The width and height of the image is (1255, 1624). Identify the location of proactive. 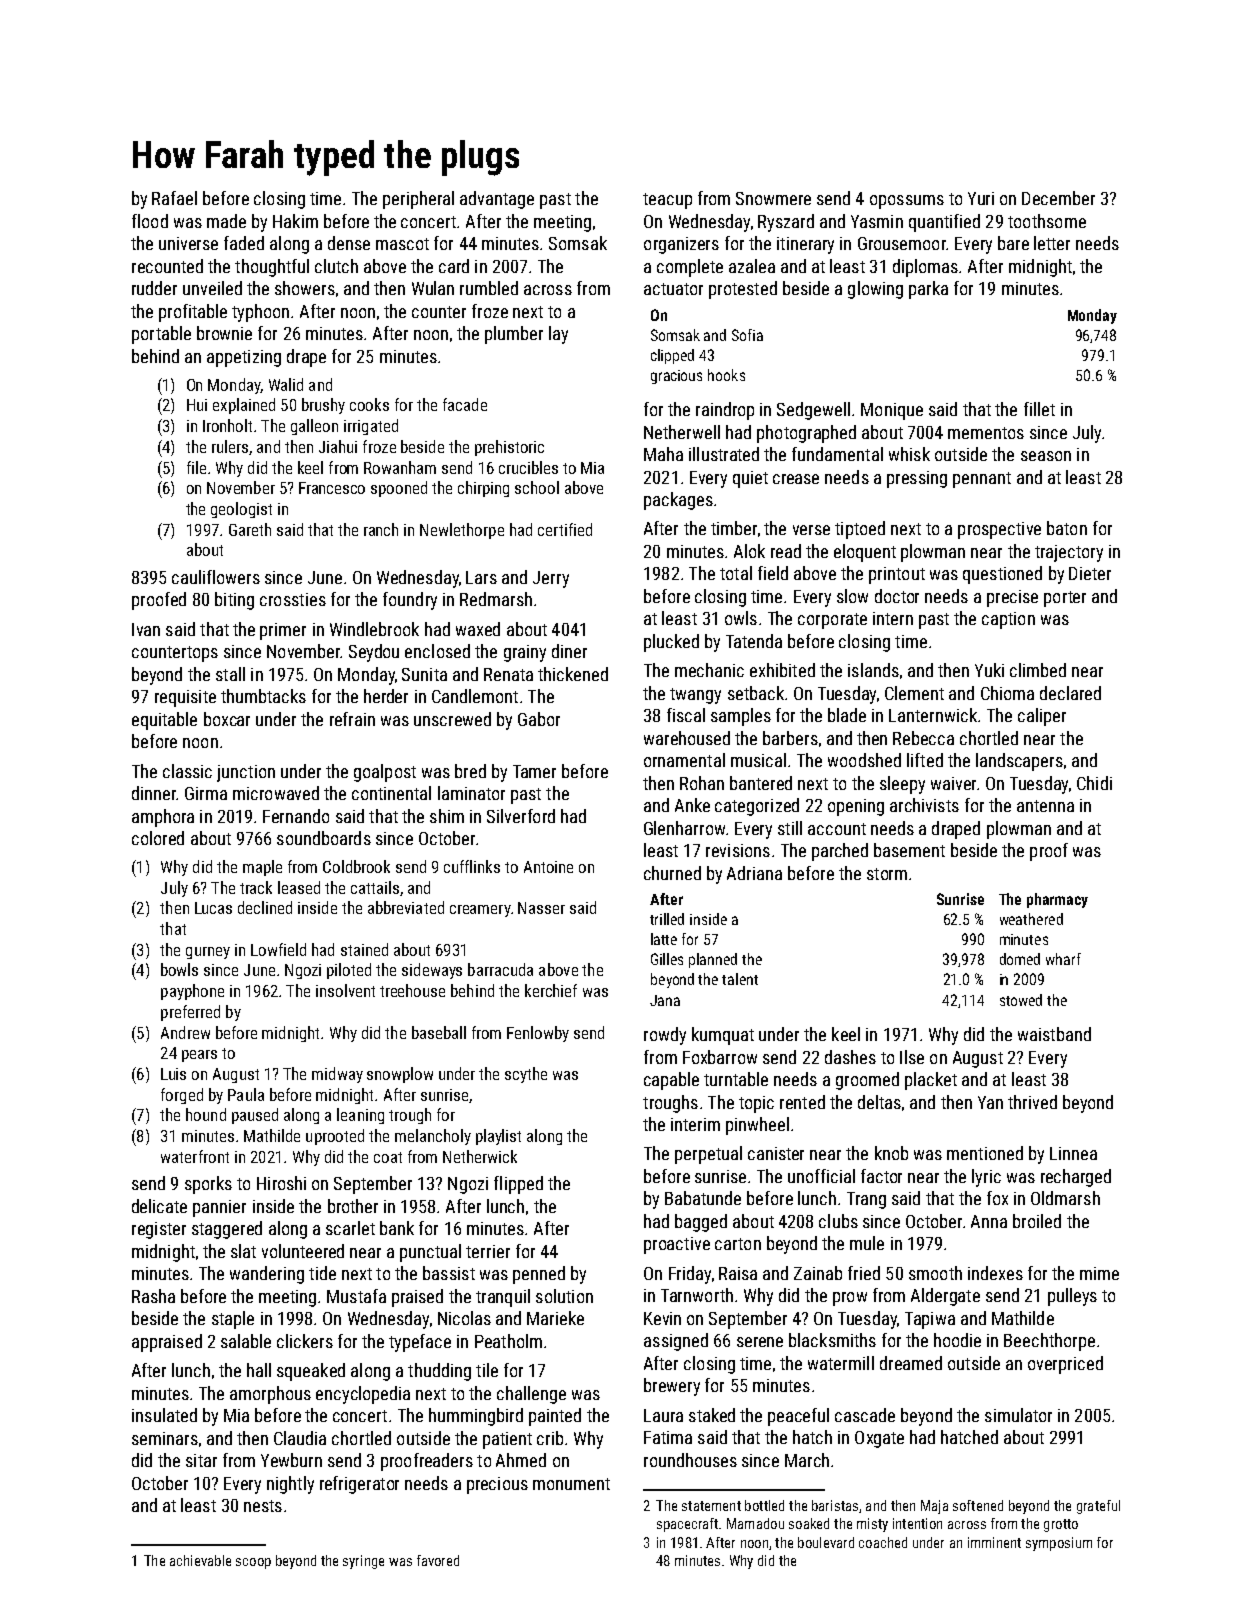
(677, 1245).
